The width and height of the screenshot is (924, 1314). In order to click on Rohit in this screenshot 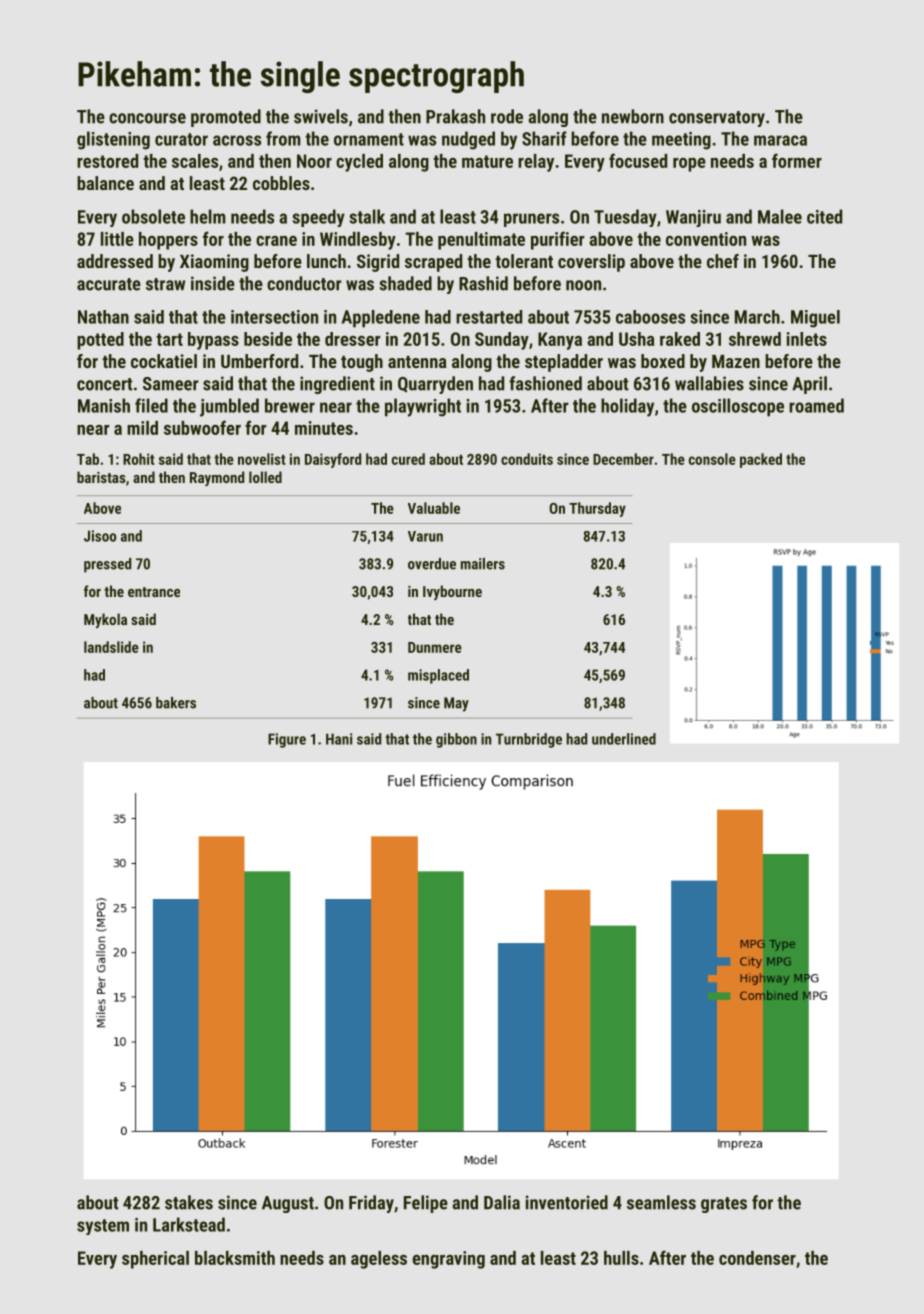, I will do `click(139, 459)`.
